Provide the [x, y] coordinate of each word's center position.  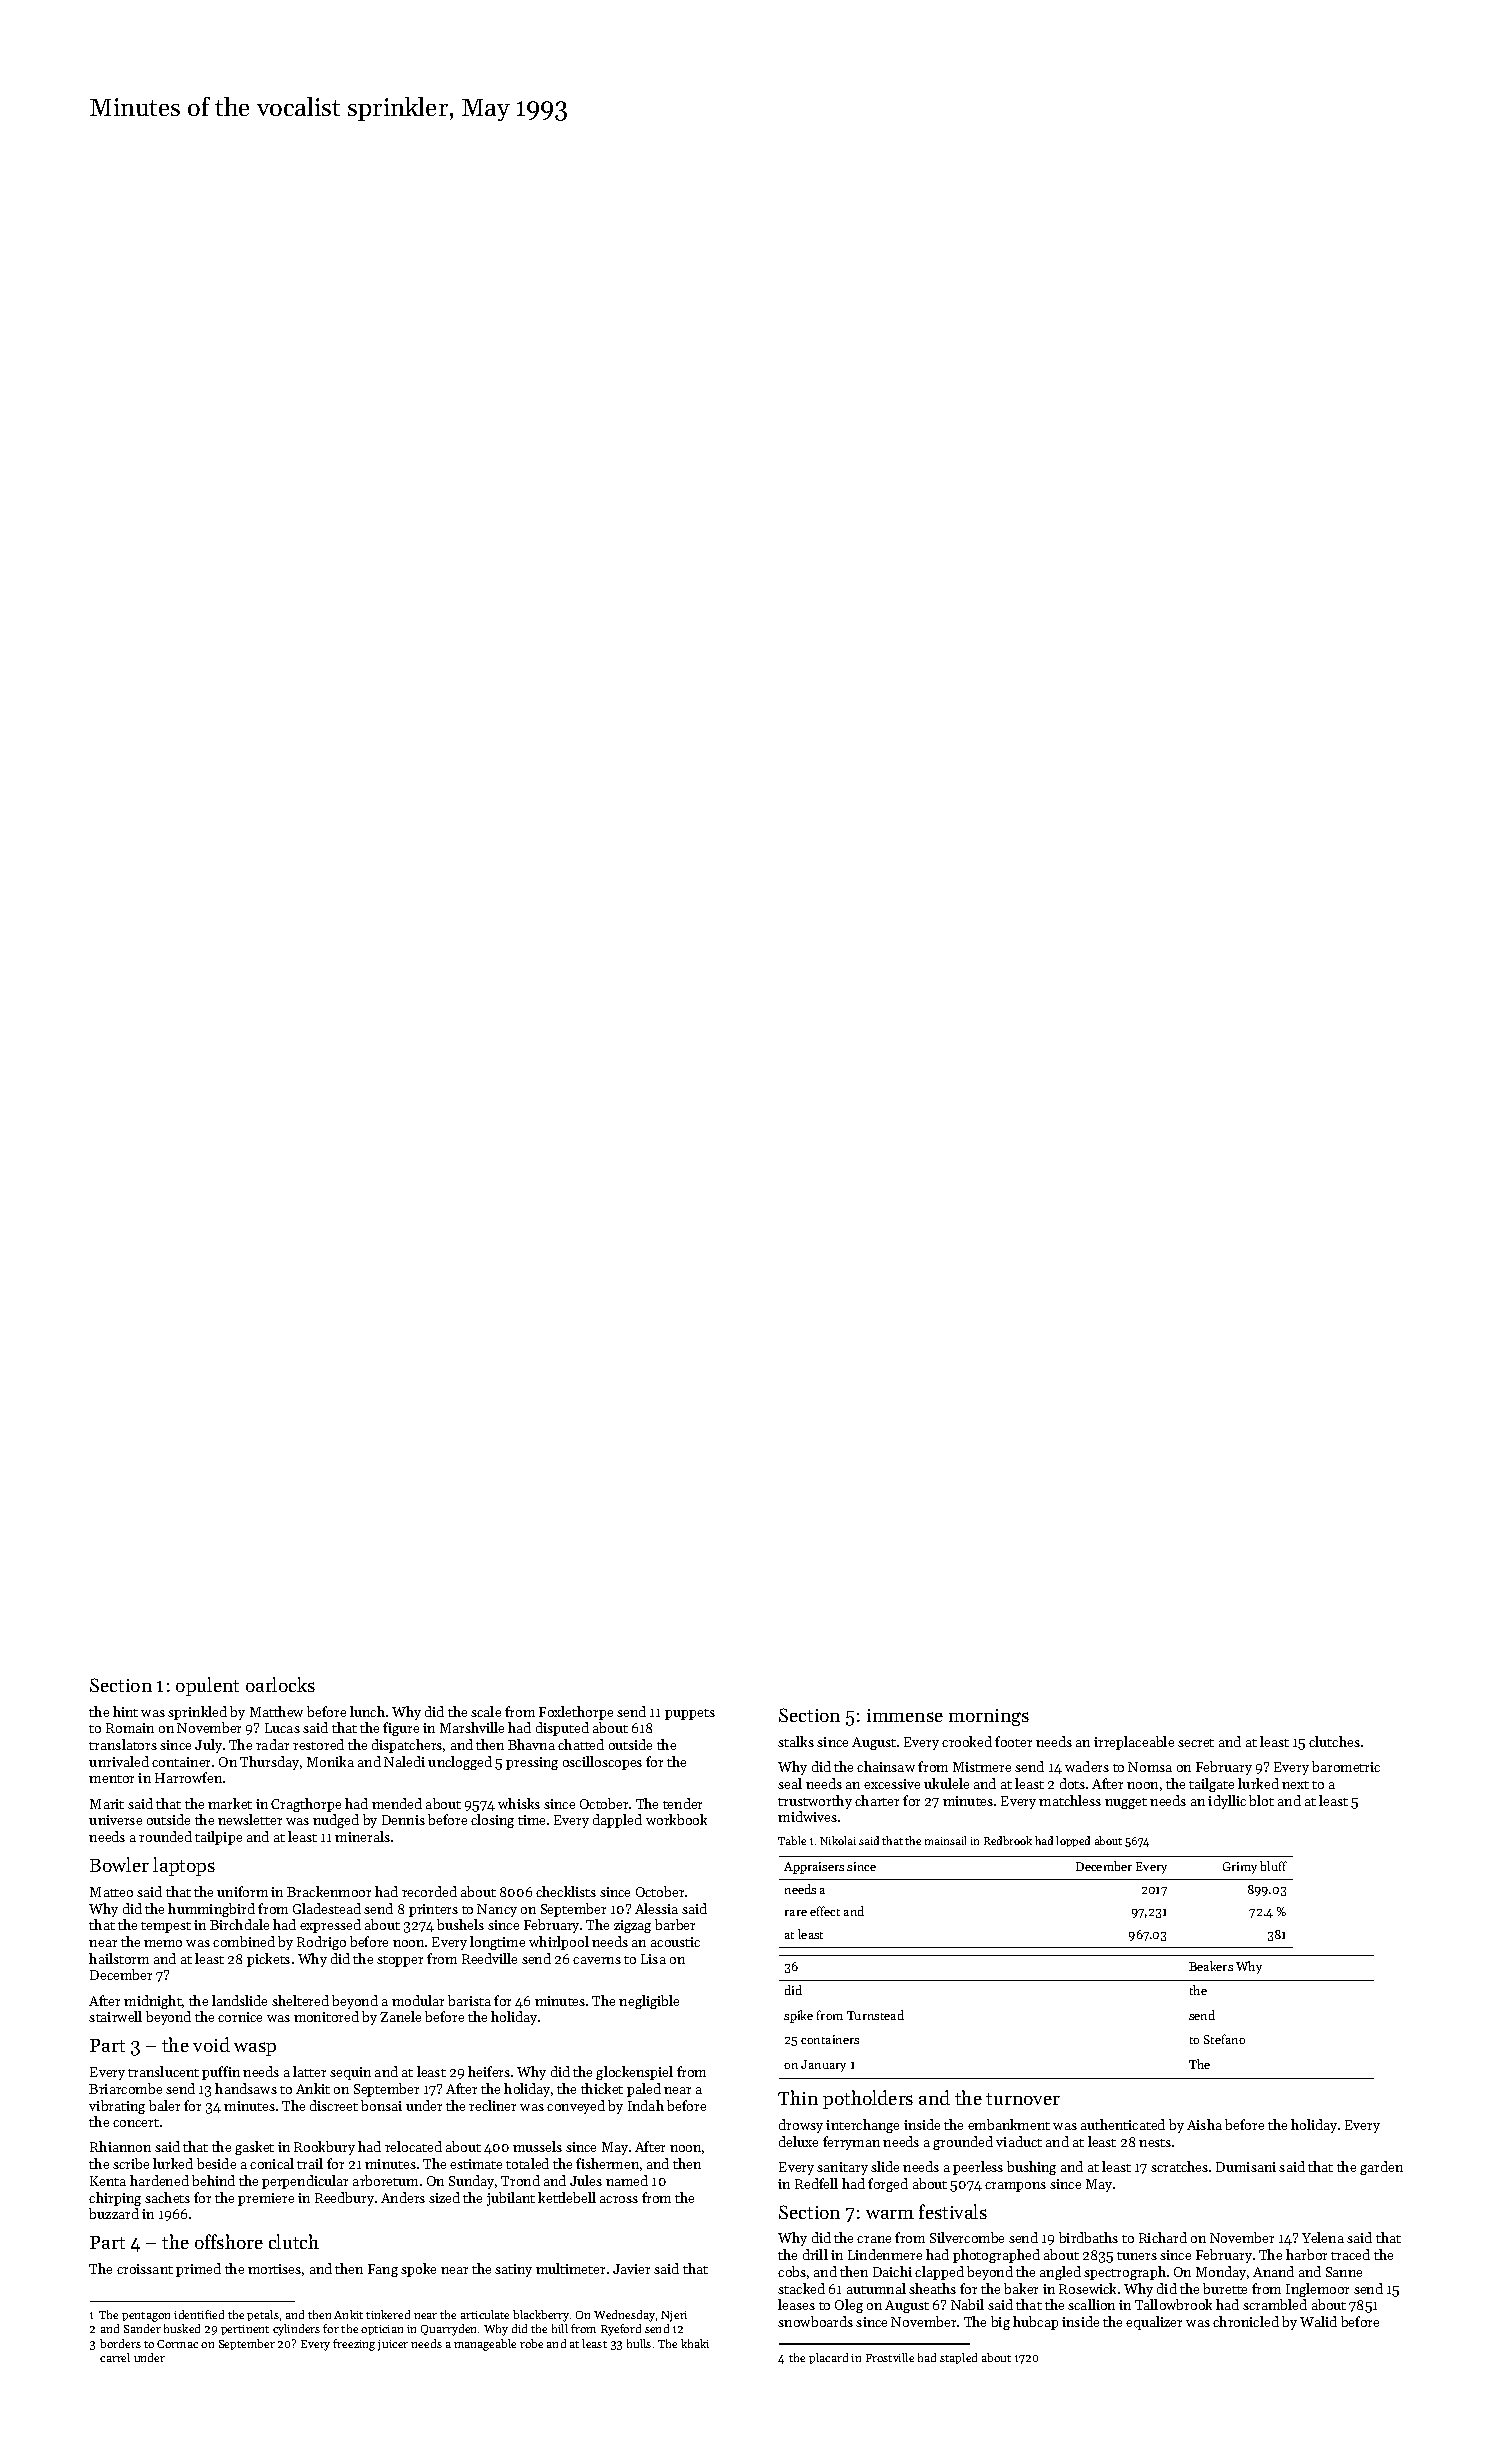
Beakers [1211, 1966]
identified [199, 2314]
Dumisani [1246, 2167]
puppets [690, 1714]
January [823, 2066]
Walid [1318, 2321]
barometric [1346, 1766]
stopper [400, 1961]
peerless [978, 2168]
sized [444, 2197]
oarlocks [280, 1684]
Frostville [890, 2357]
